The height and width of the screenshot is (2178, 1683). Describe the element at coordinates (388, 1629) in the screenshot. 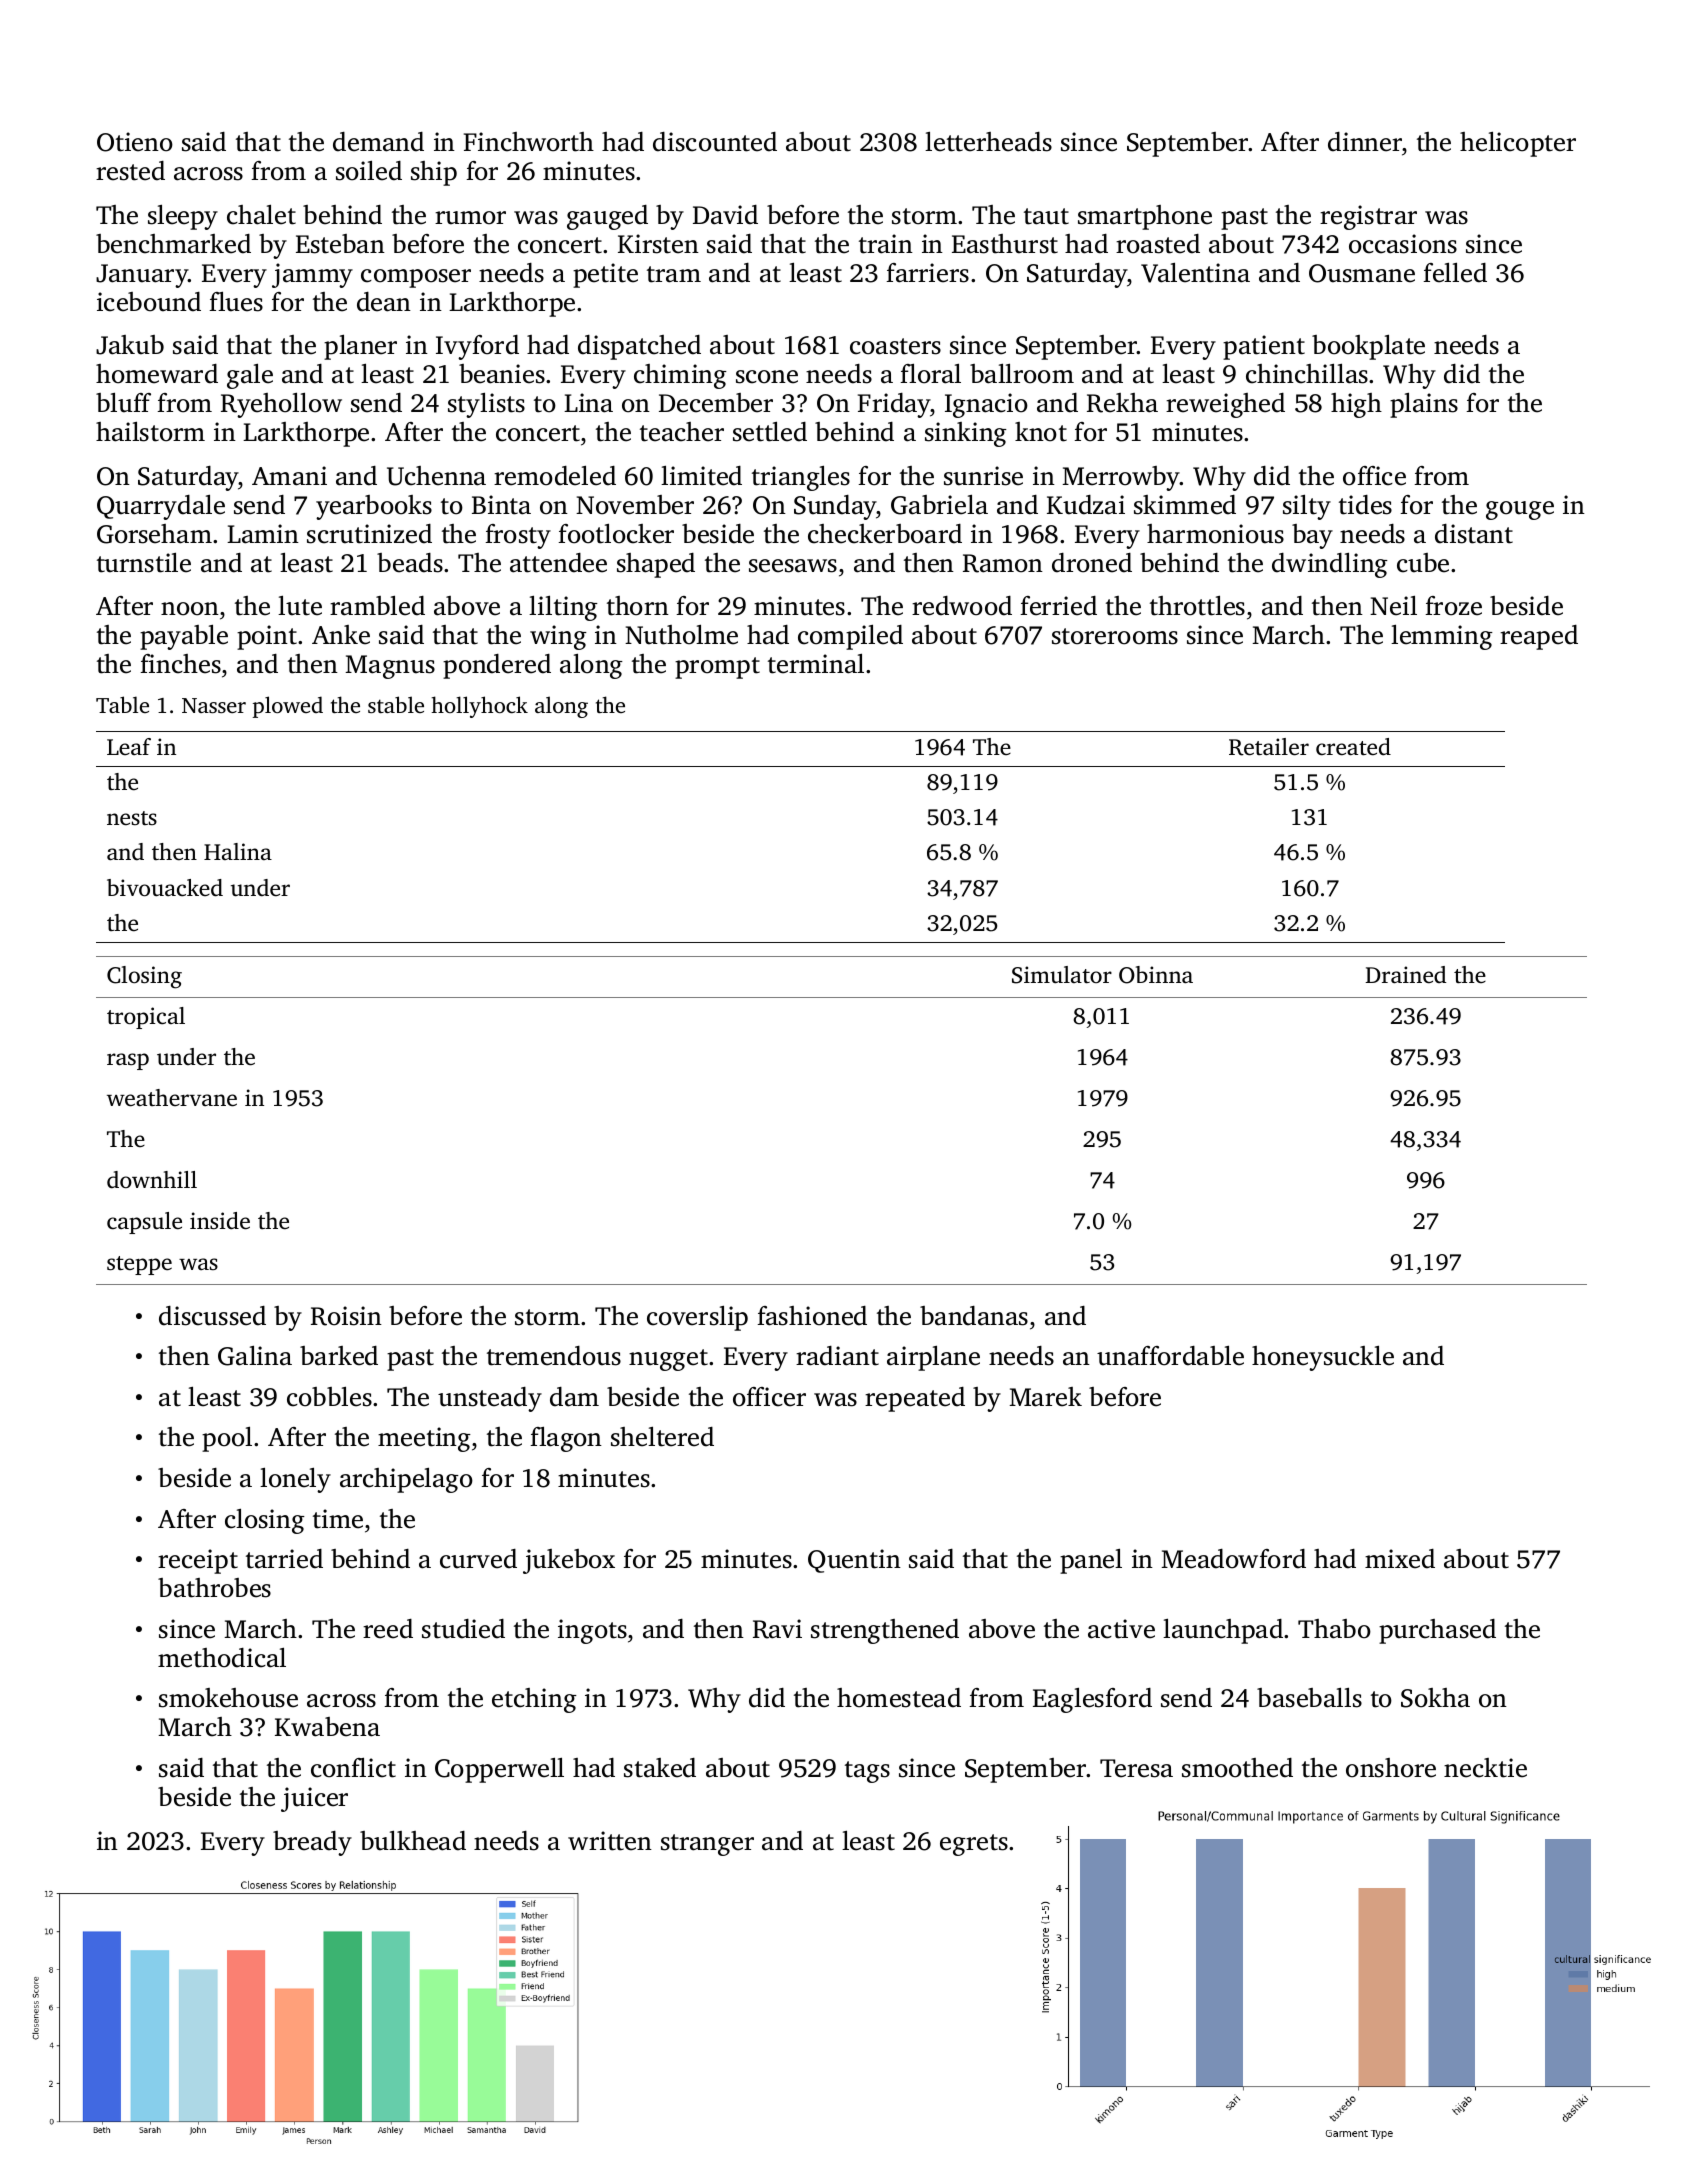

I see `reed` at that location.
